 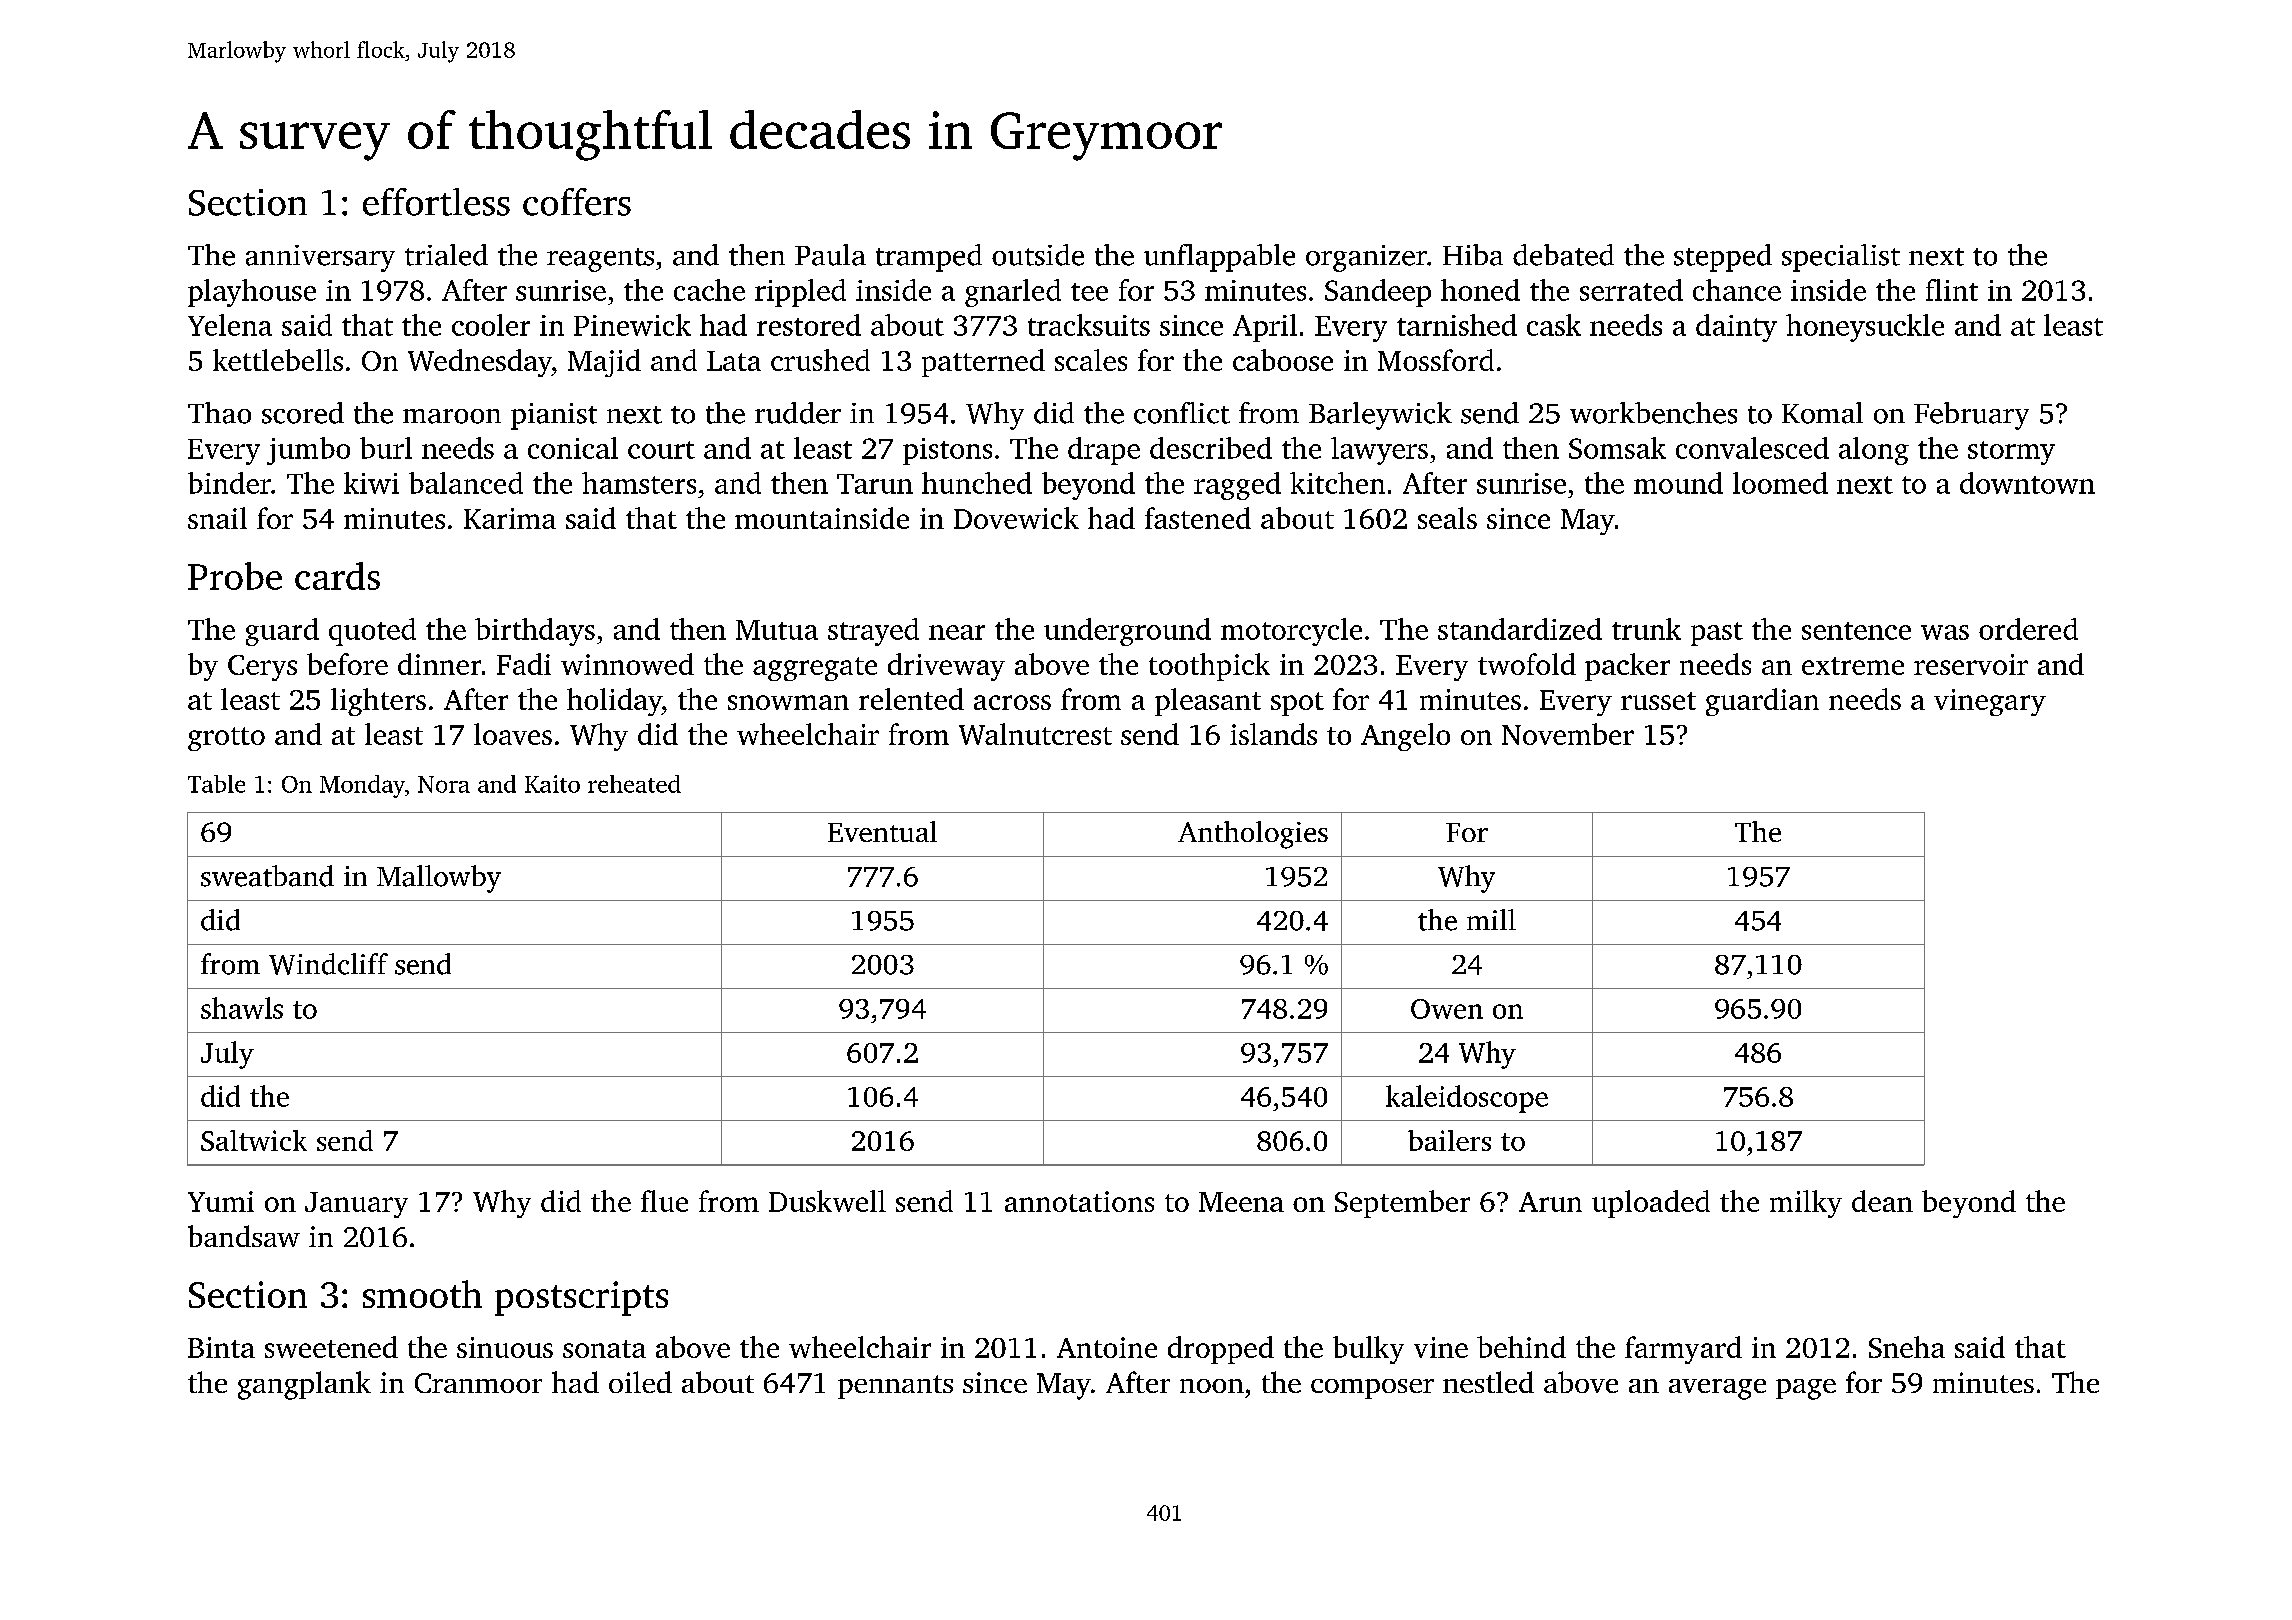 I want to click on composer, so click(x=1372, y=1389).
